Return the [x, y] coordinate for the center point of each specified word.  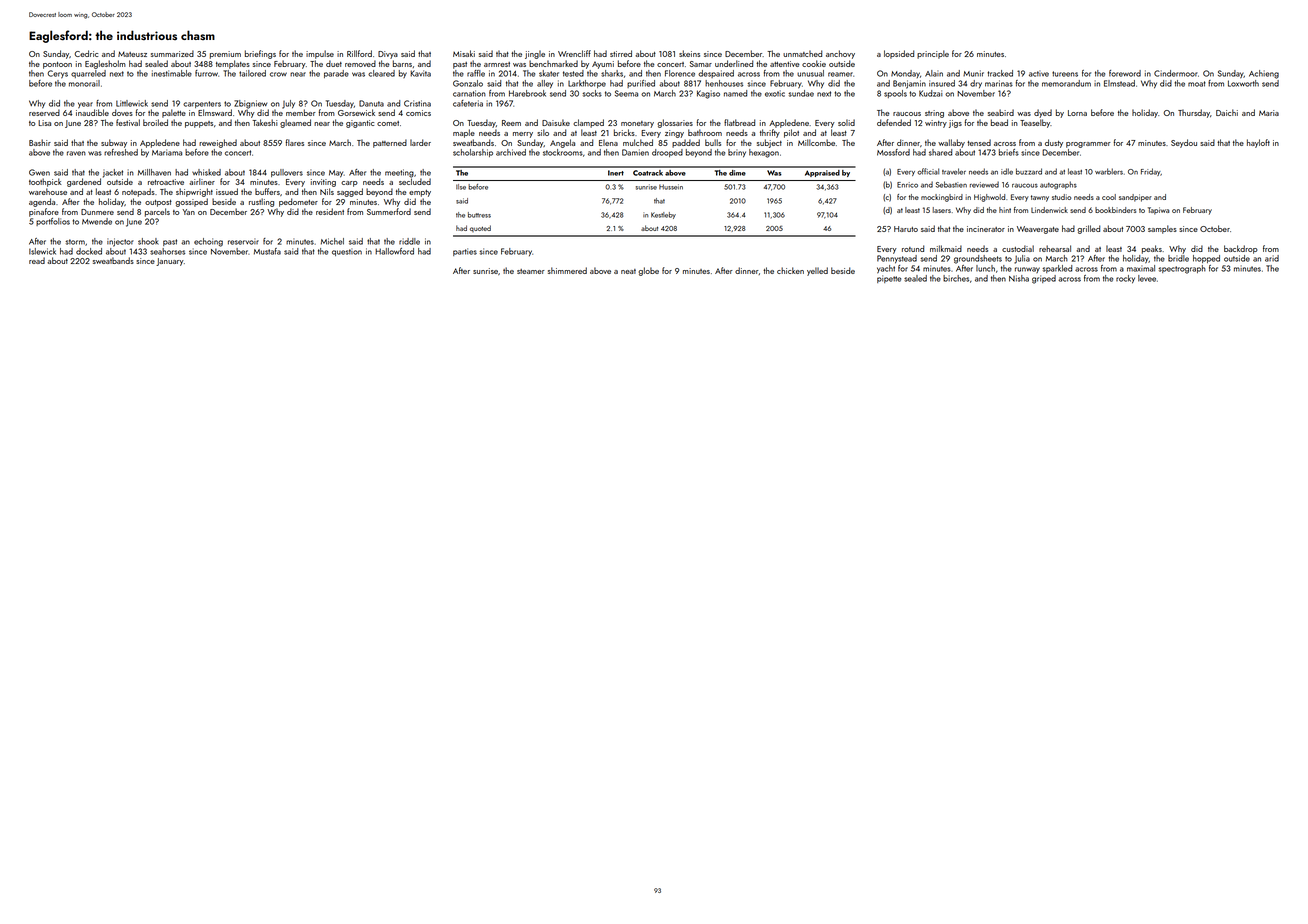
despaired [716, 74]
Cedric [86, 53]
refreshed [121, 152]
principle [933, 54]
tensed [979, 142]
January [170, 262]
